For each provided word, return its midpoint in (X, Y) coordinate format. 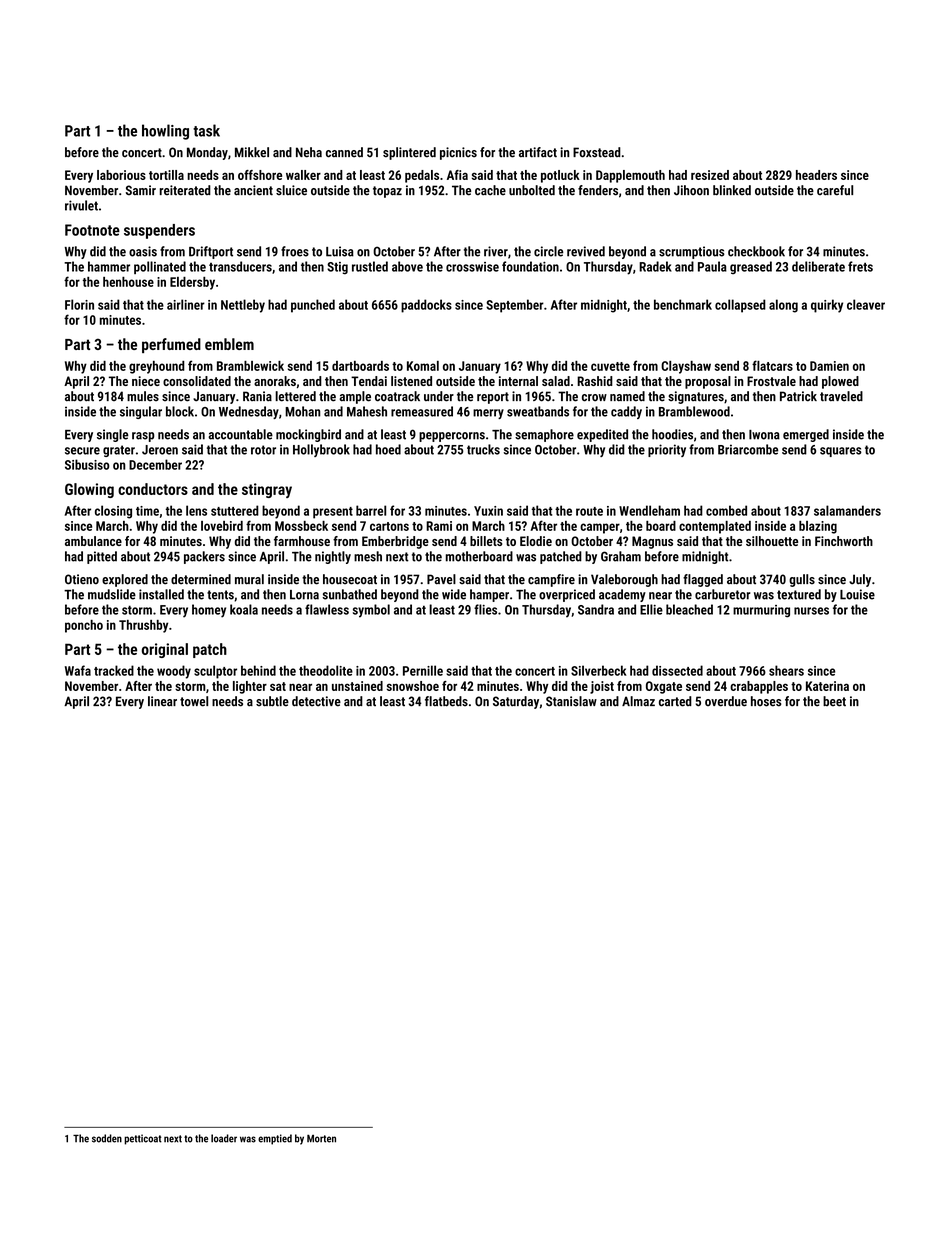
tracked (114, 670)
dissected (677, 670)
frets (860, 266)
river (496, 251)
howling (165, 132)
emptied (275, 1139)
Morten (321, 1138)
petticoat (143, 1139)
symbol (371, 611)
